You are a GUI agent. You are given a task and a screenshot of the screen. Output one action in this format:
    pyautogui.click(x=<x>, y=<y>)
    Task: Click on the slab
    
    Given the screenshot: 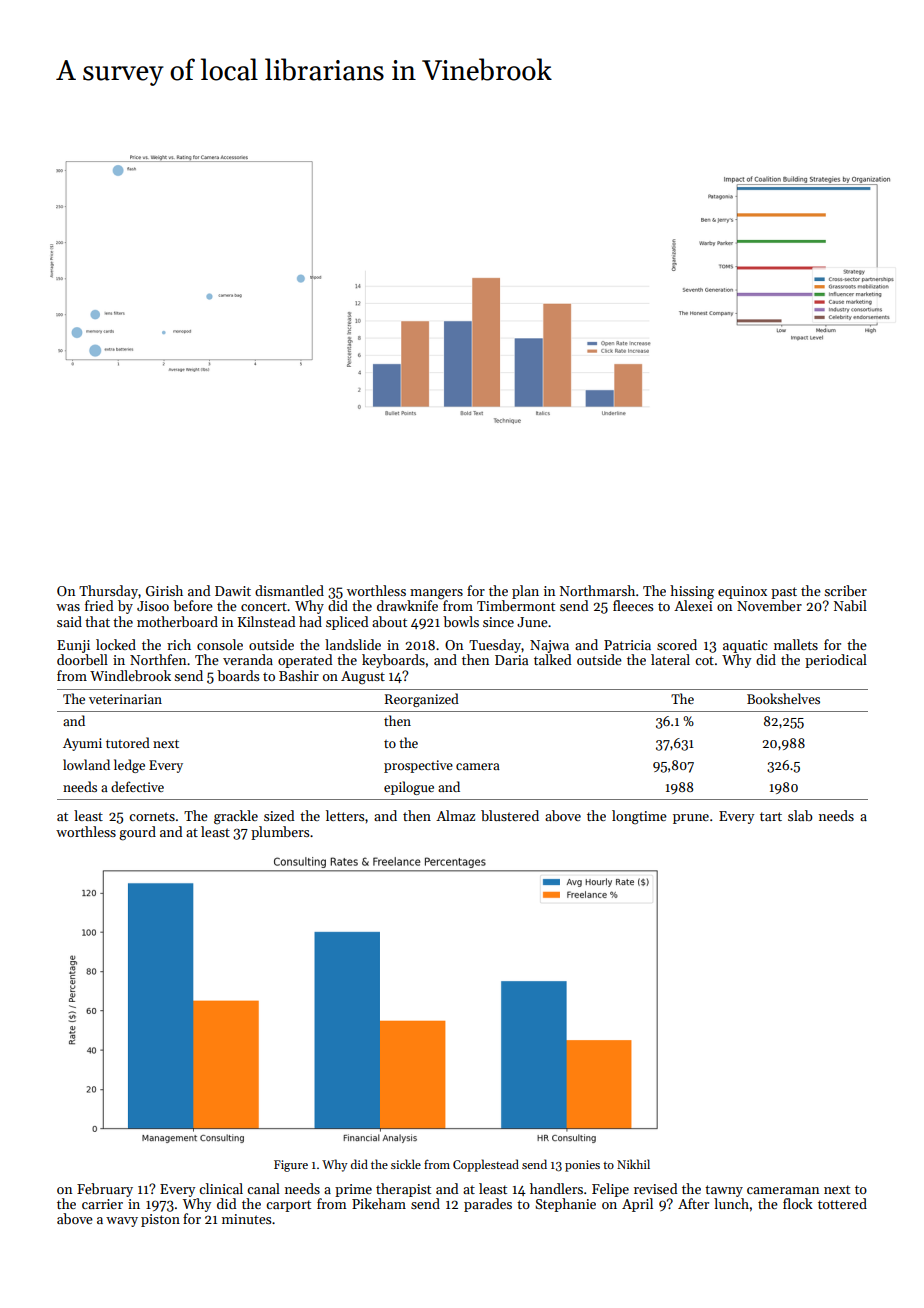 What is the action you would take?
    pyautogui.click(x=800, y=815)
